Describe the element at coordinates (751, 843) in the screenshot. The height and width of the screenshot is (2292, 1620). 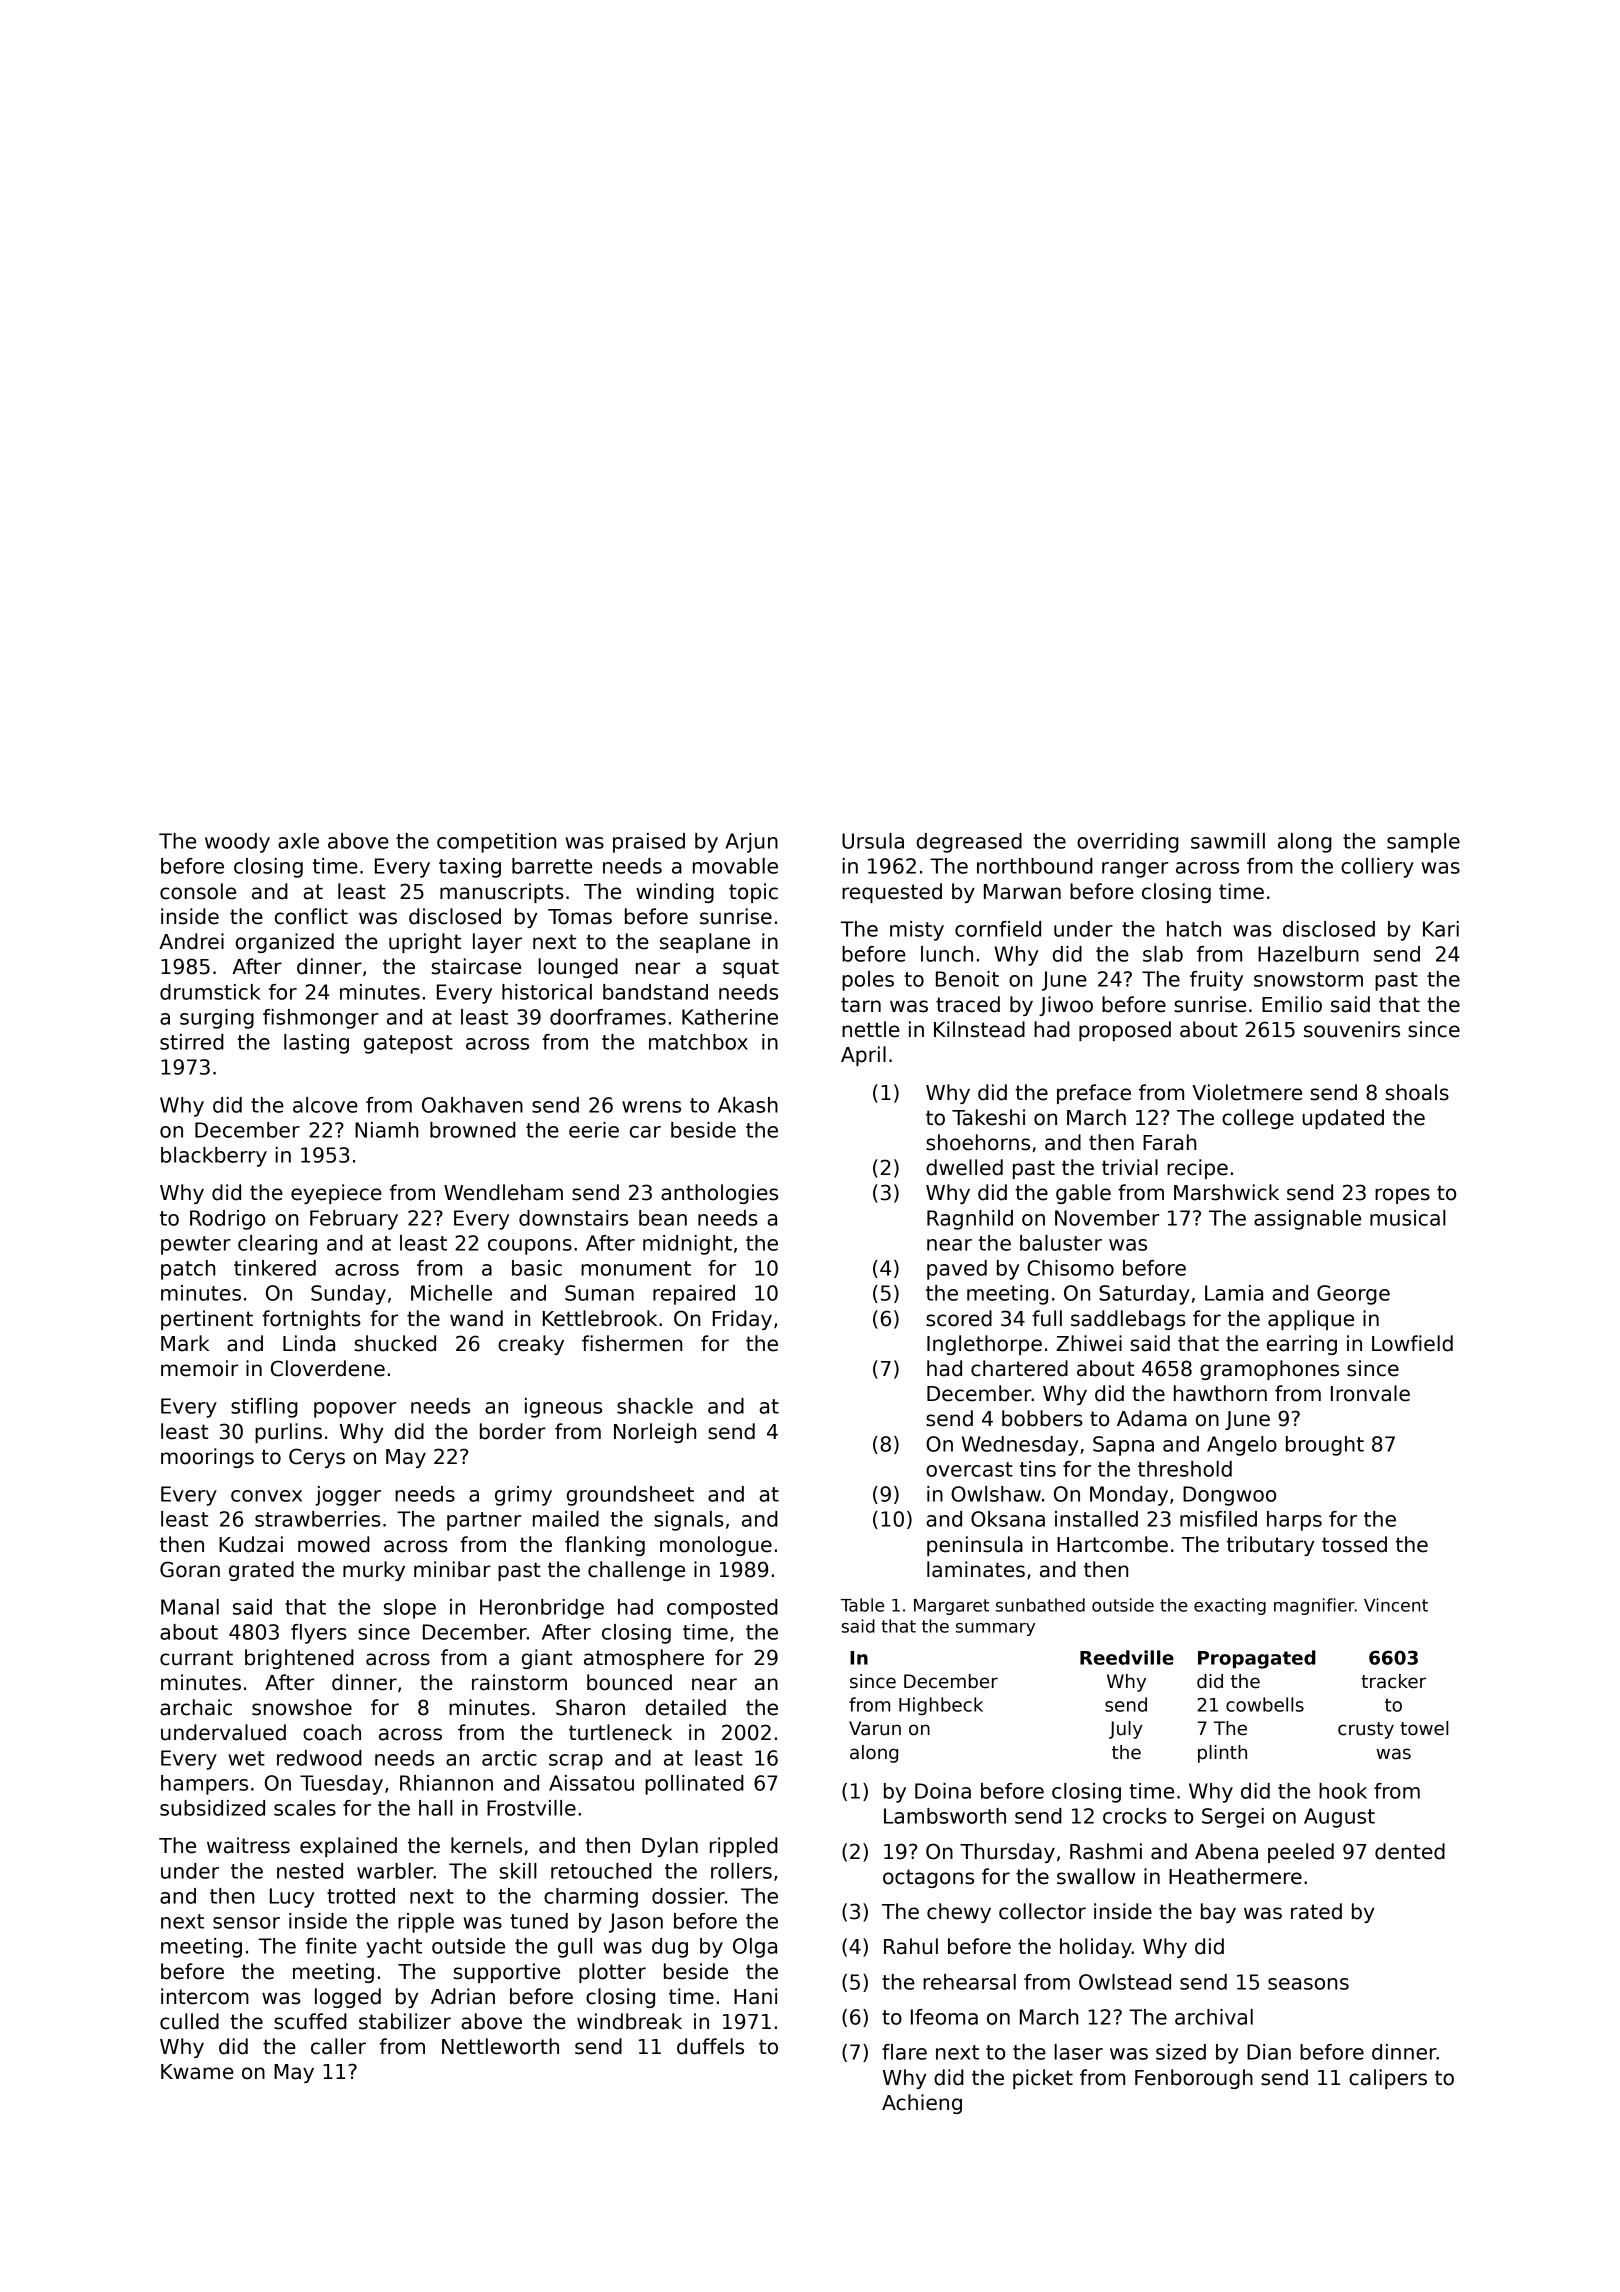
I see `Arjun` at that location.
